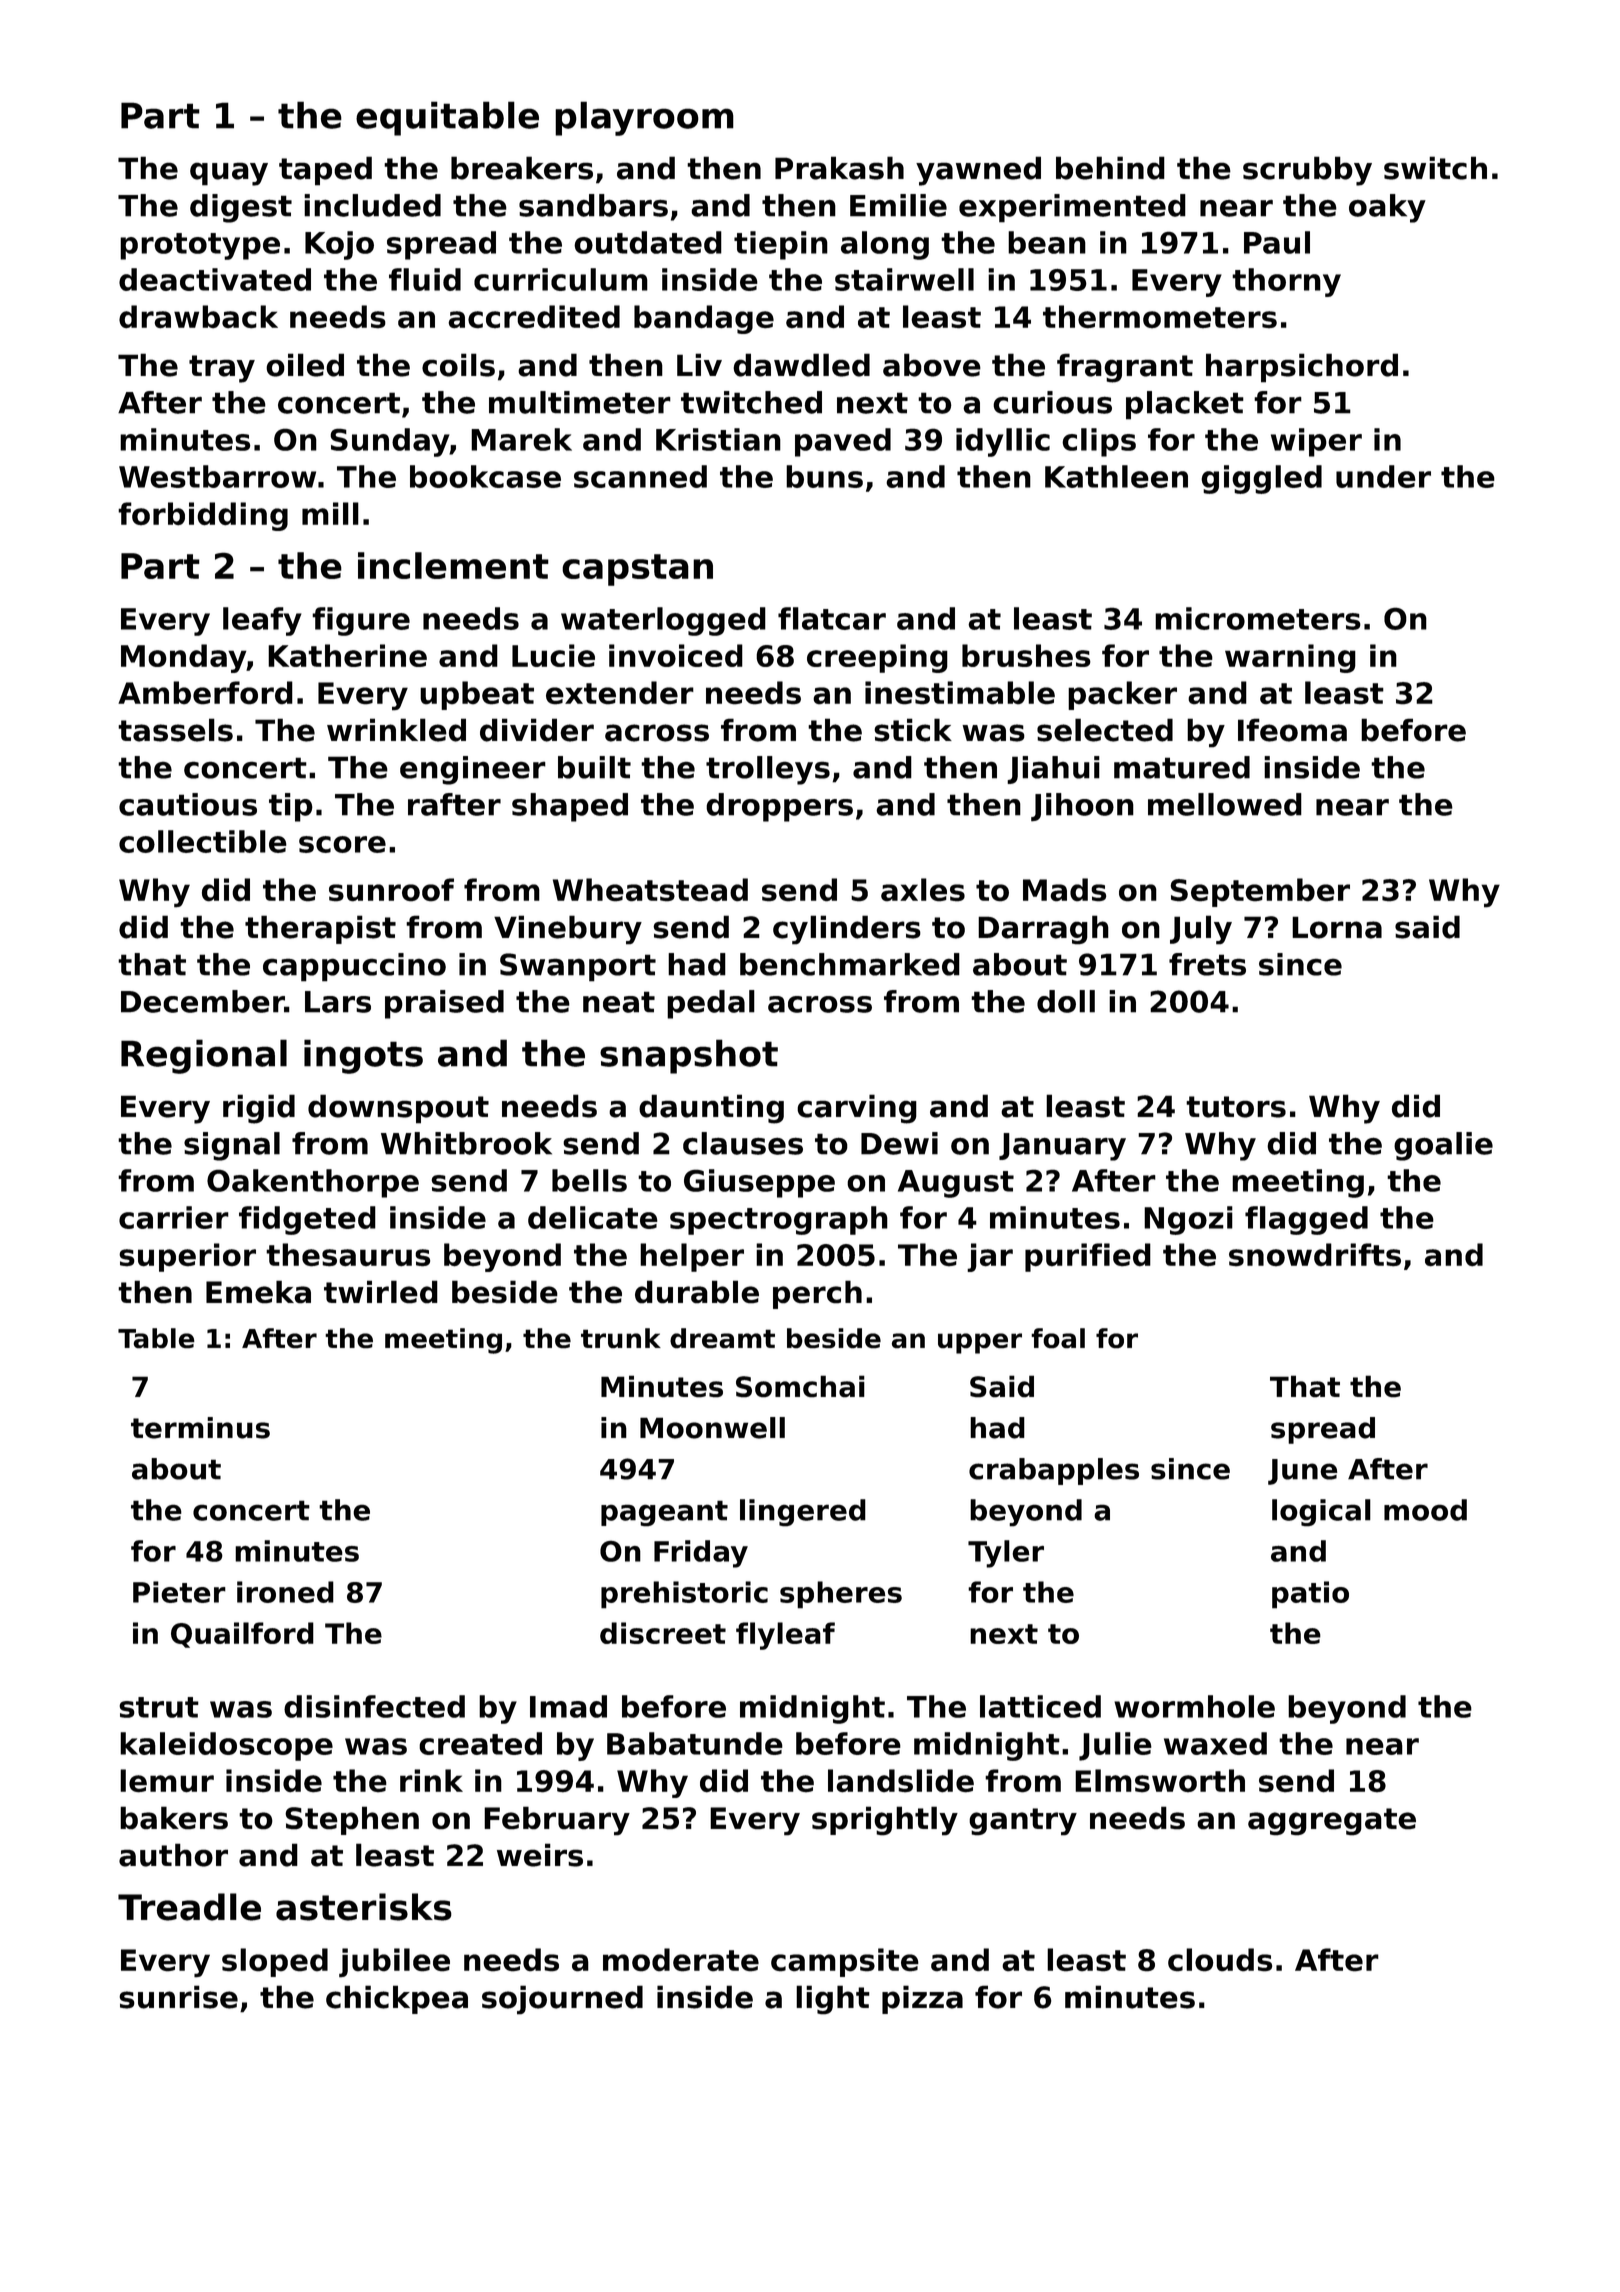  Describe the element at coordinates (779, 807) in the screenshot. I see `droppers` at that location.
